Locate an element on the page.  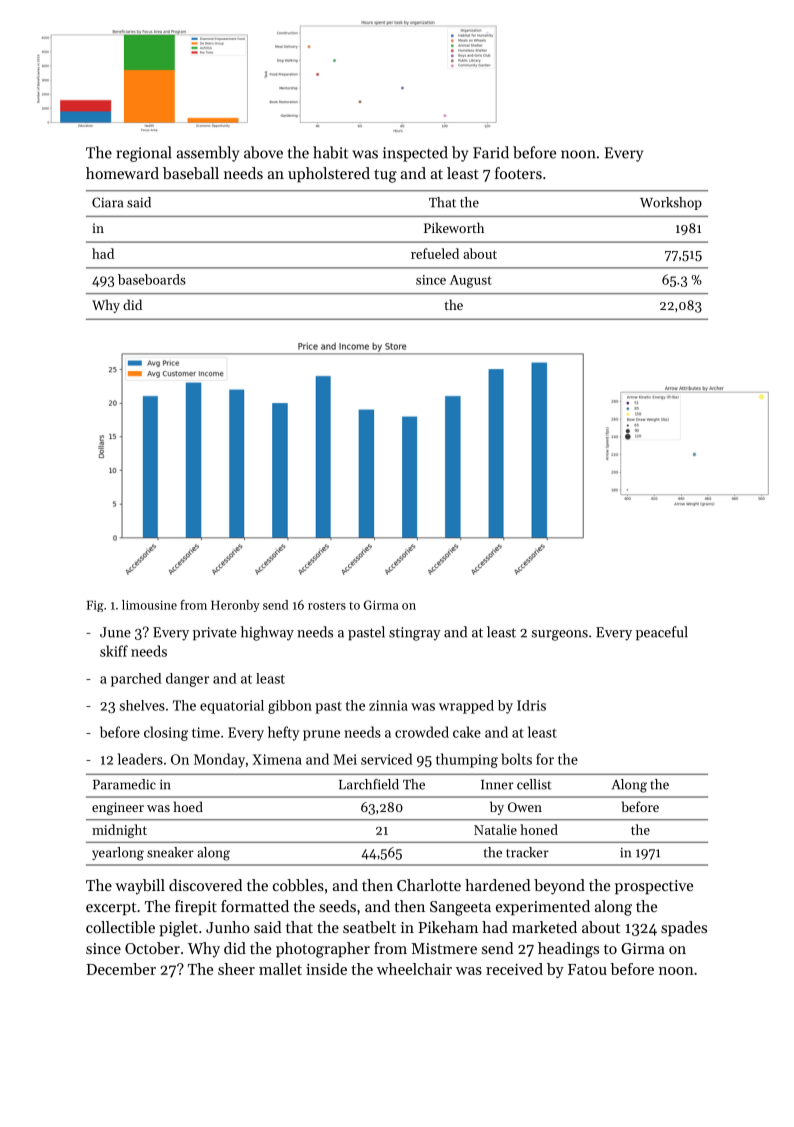
Larchfield is located at coordinates (369, 784).
